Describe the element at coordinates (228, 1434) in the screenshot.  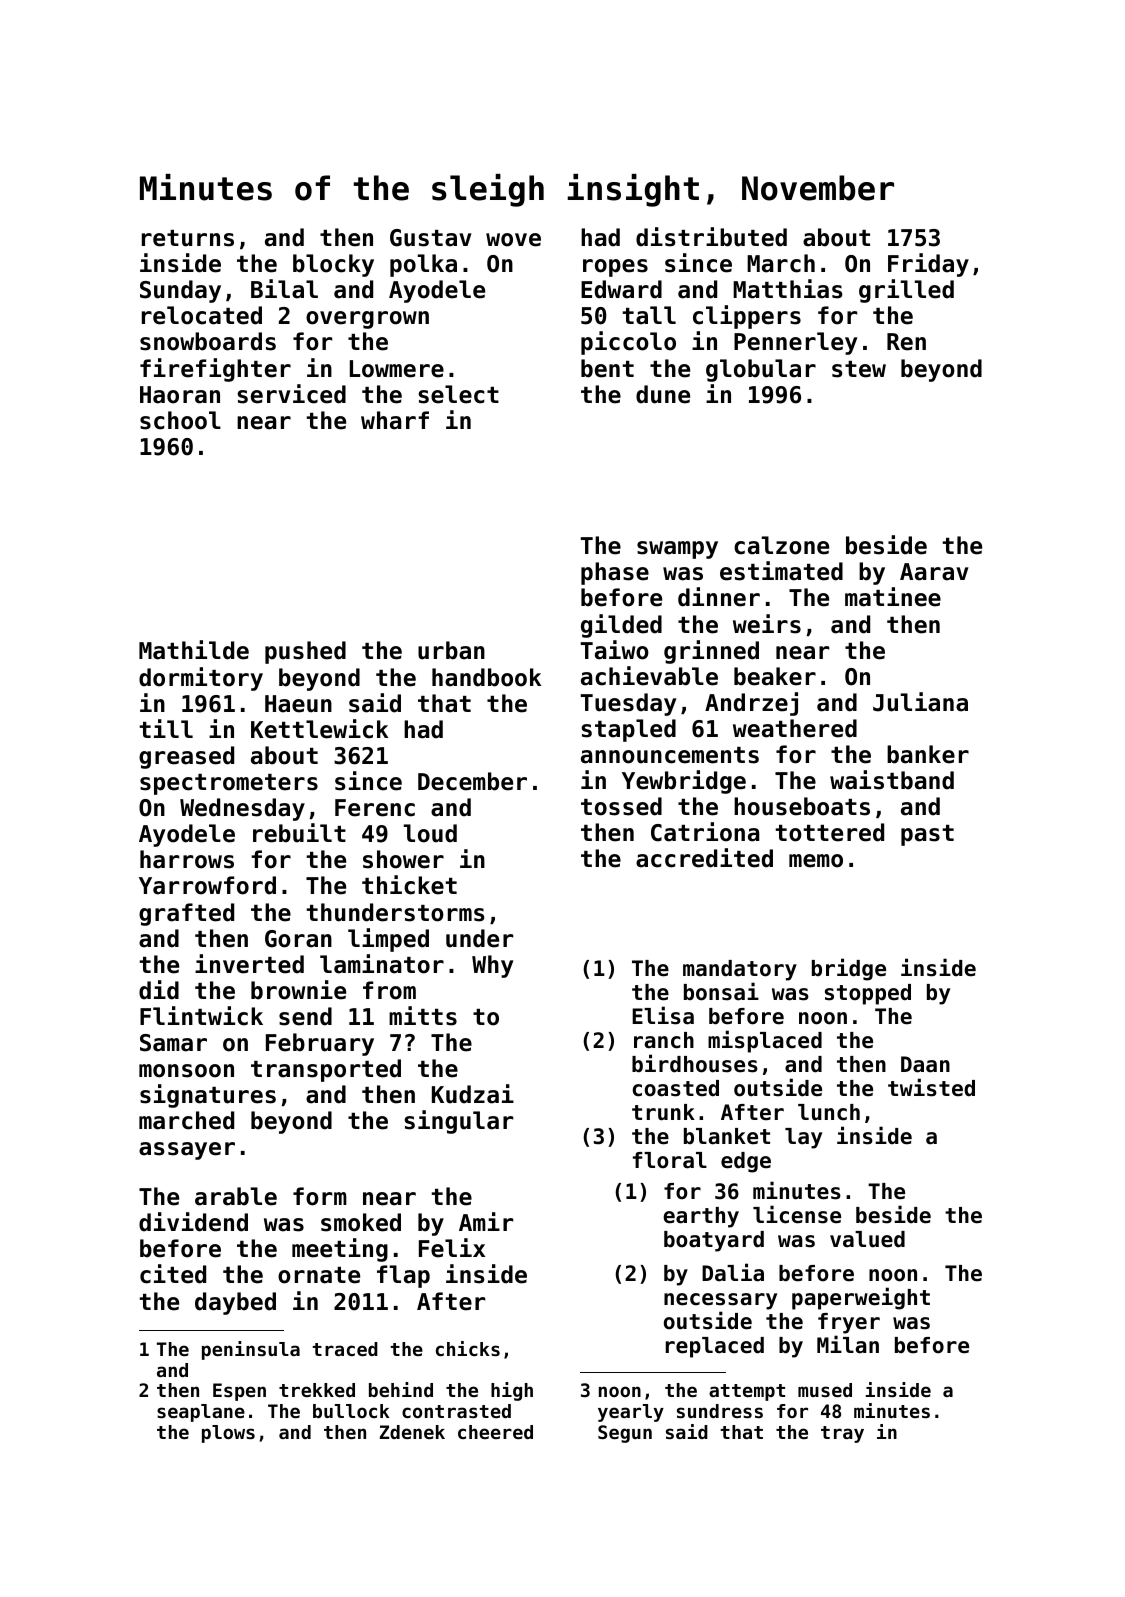
I see `plows` at that location.
